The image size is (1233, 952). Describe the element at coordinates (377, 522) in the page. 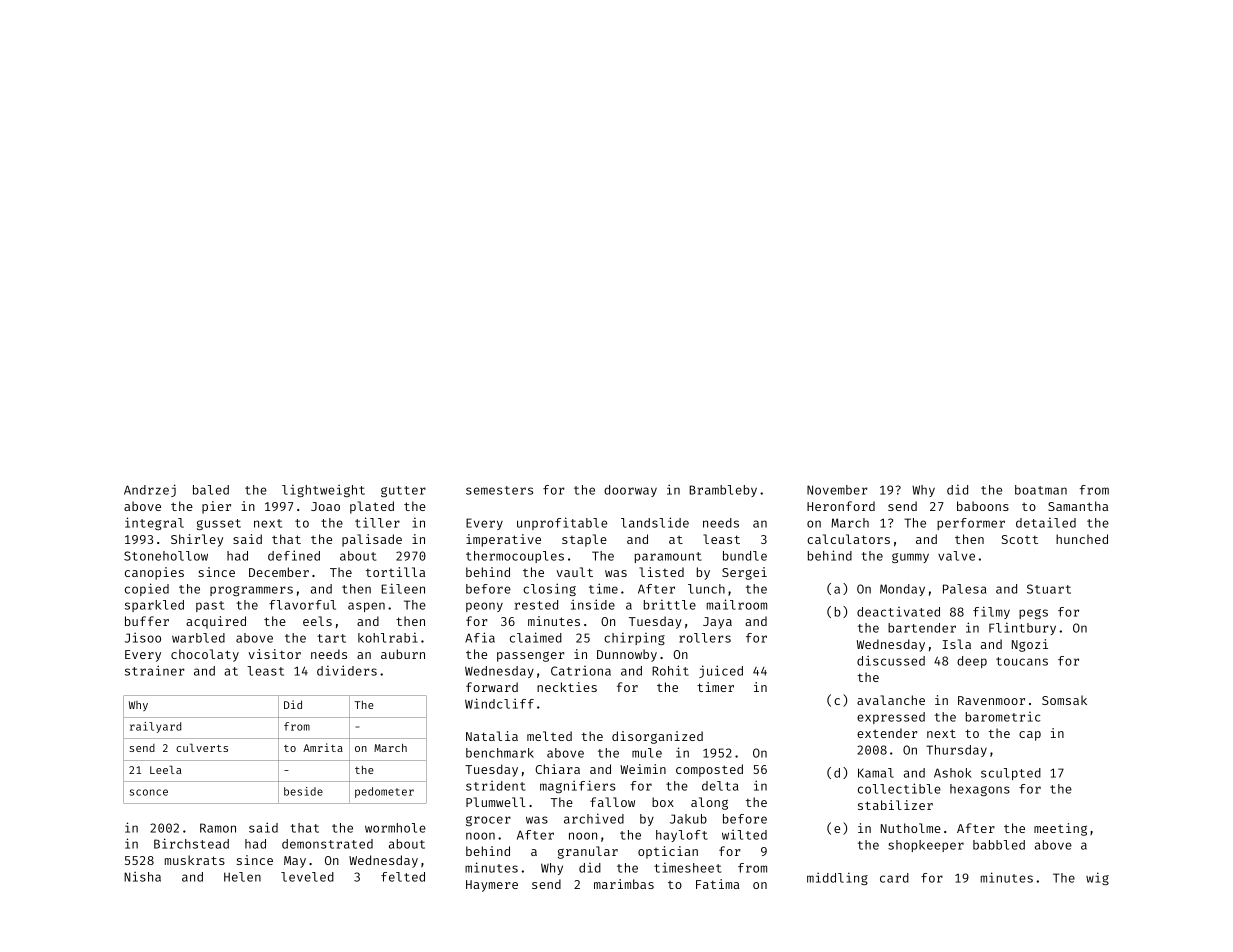

I see `tiller` at that location.
